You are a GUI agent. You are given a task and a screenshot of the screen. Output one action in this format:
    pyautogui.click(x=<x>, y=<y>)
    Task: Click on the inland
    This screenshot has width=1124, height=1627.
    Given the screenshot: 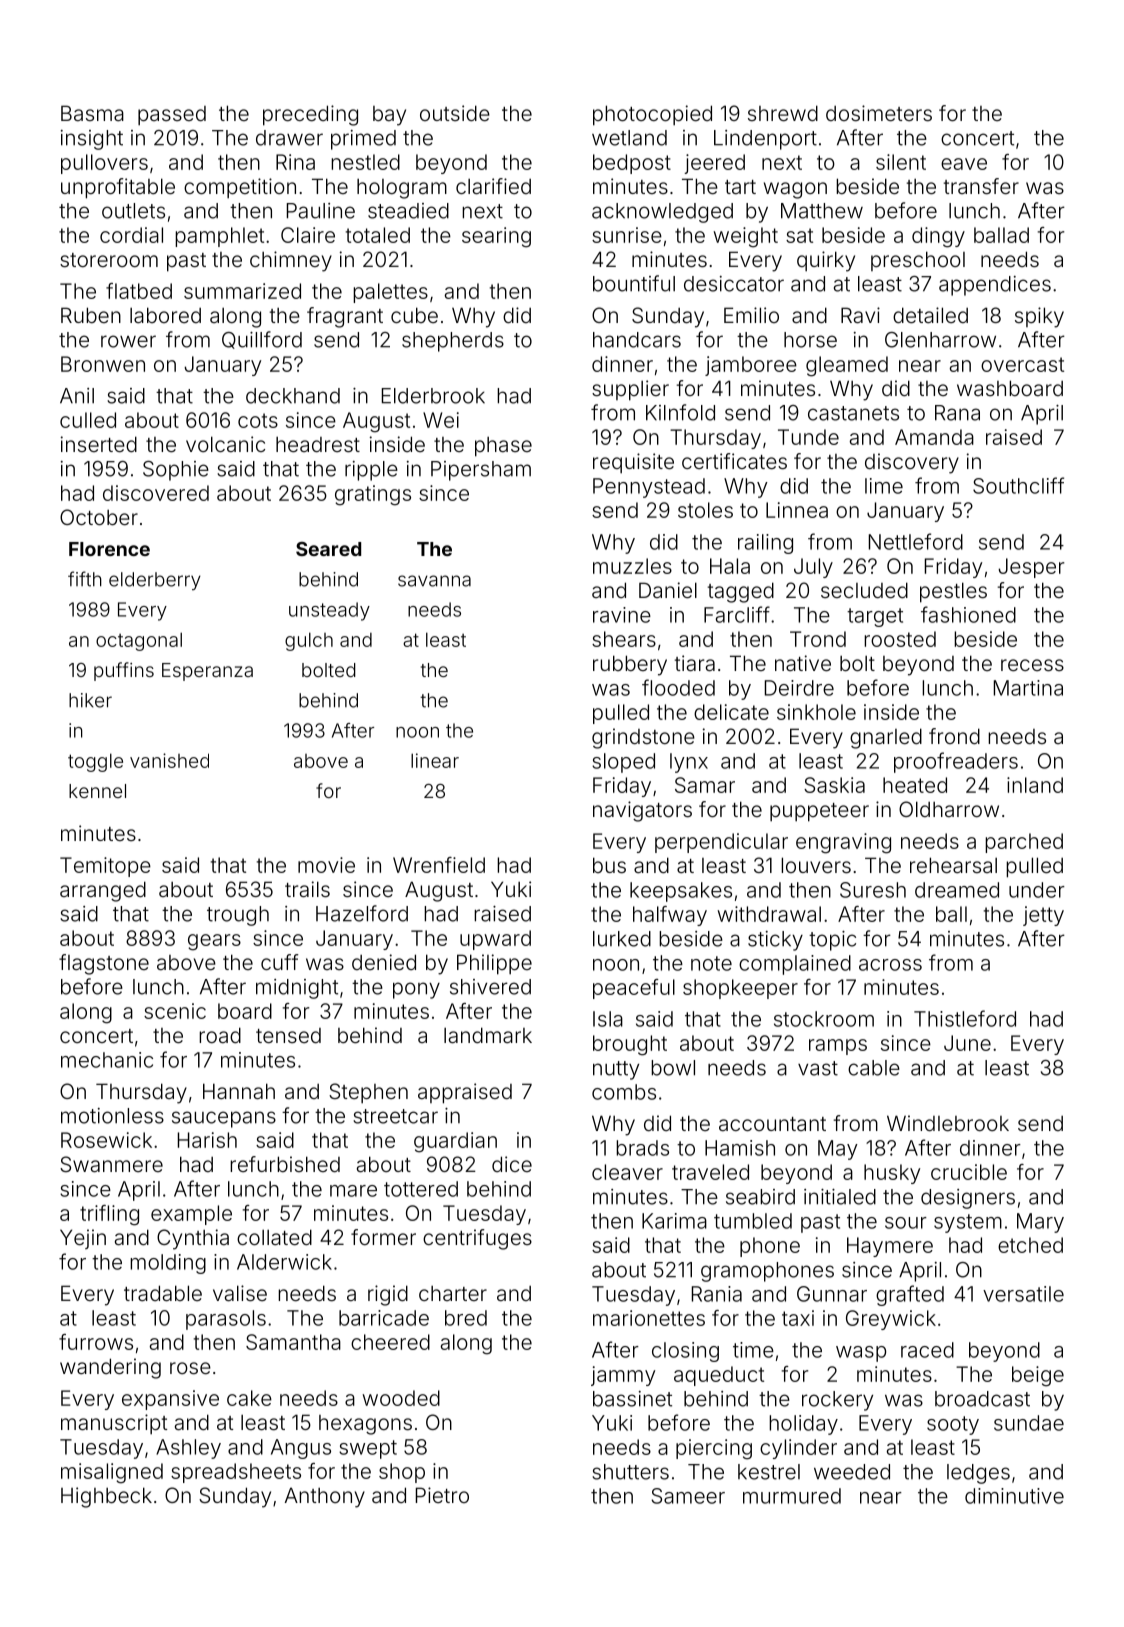 What is the action you would take?
    pyautogui.click(x=1035, y=785)
